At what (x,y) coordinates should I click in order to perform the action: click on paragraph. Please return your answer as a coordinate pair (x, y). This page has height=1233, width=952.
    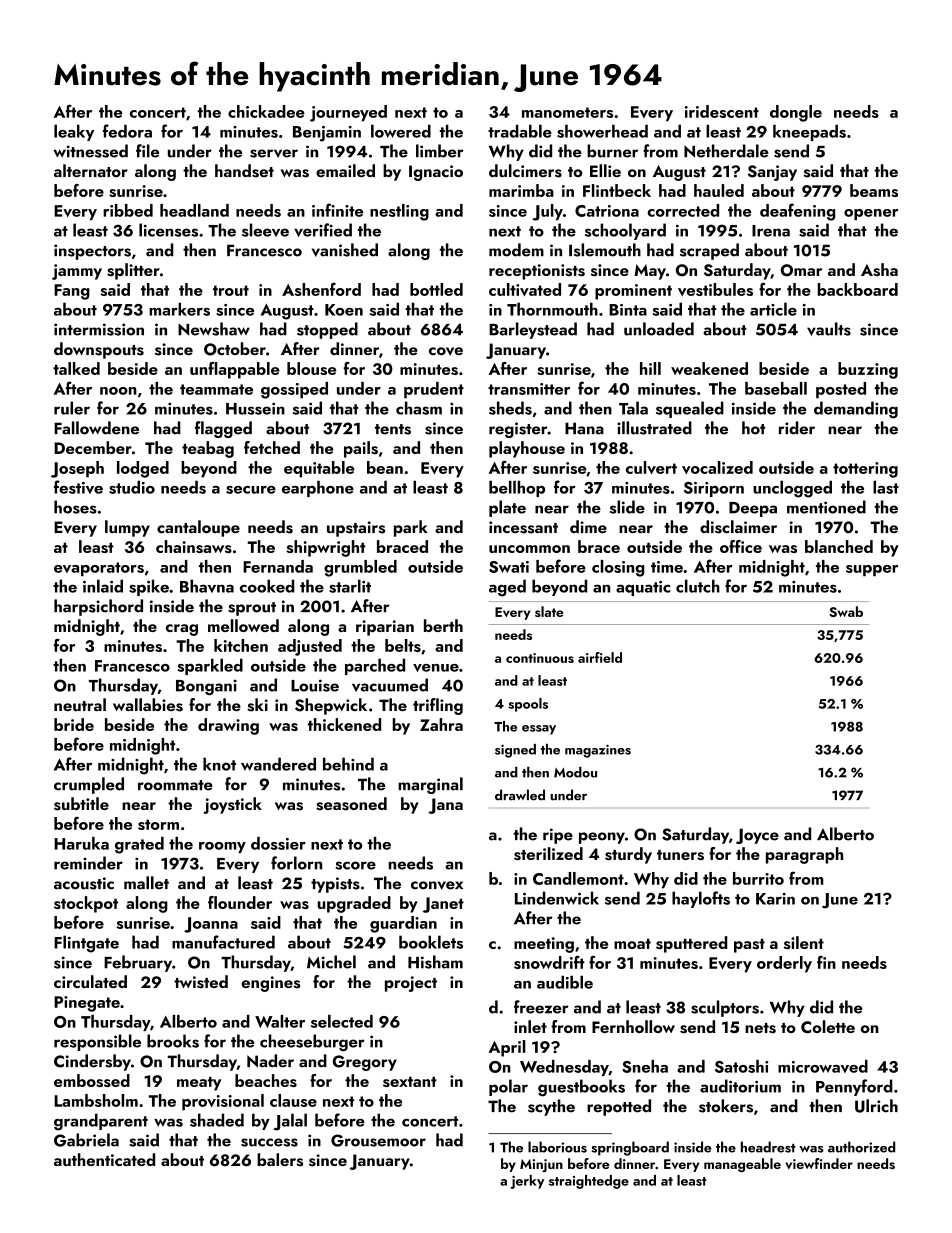
    Looking at the image, I should click on (804, 855).
